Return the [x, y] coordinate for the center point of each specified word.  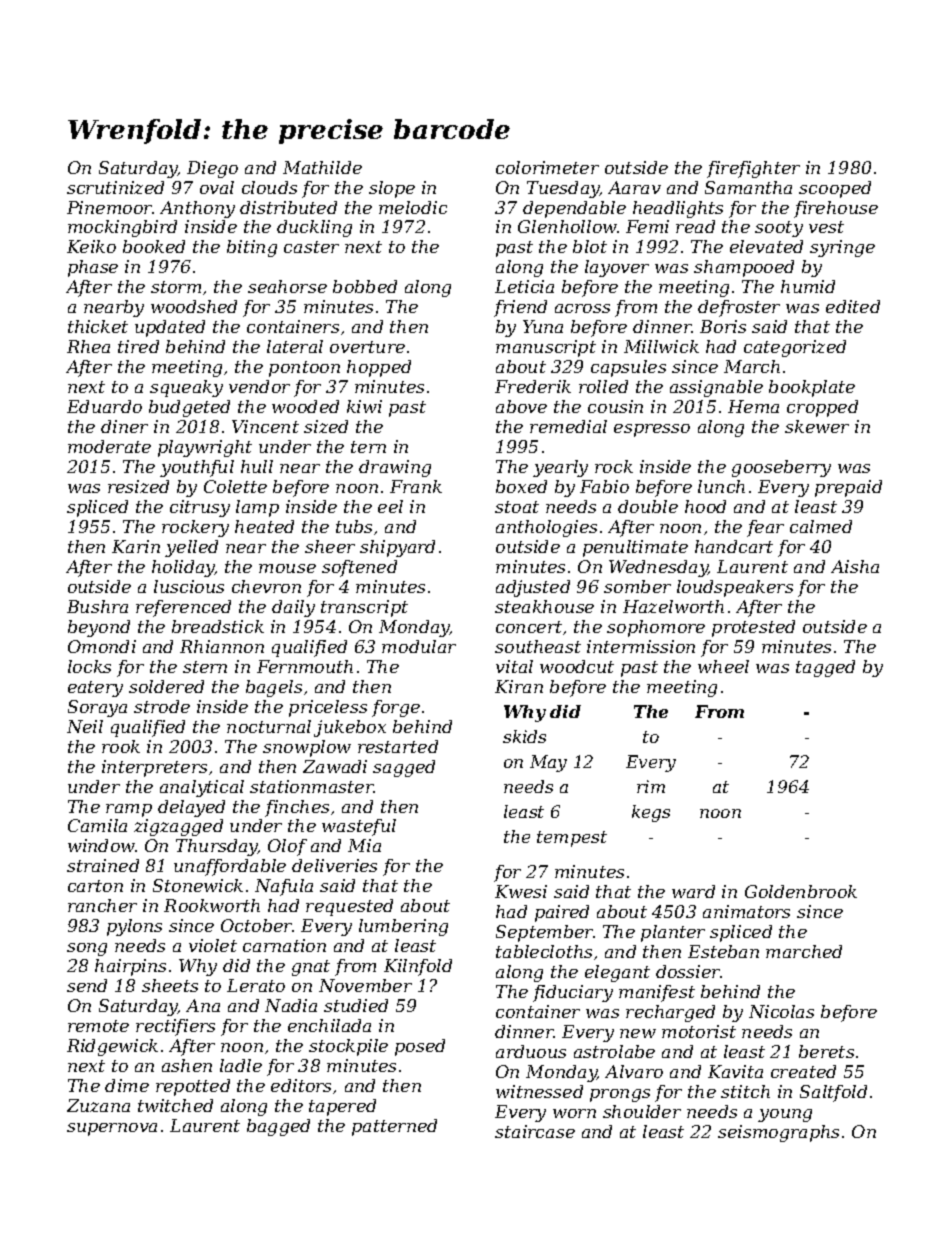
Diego [212, 169]
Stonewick [198, 885]
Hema [753, 406]
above [521, 406]
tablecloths [544, 951]
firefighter [753, 169]
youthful [197, 468]
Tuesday [563, 189]
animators [746, 911]
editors [301, 1085]
